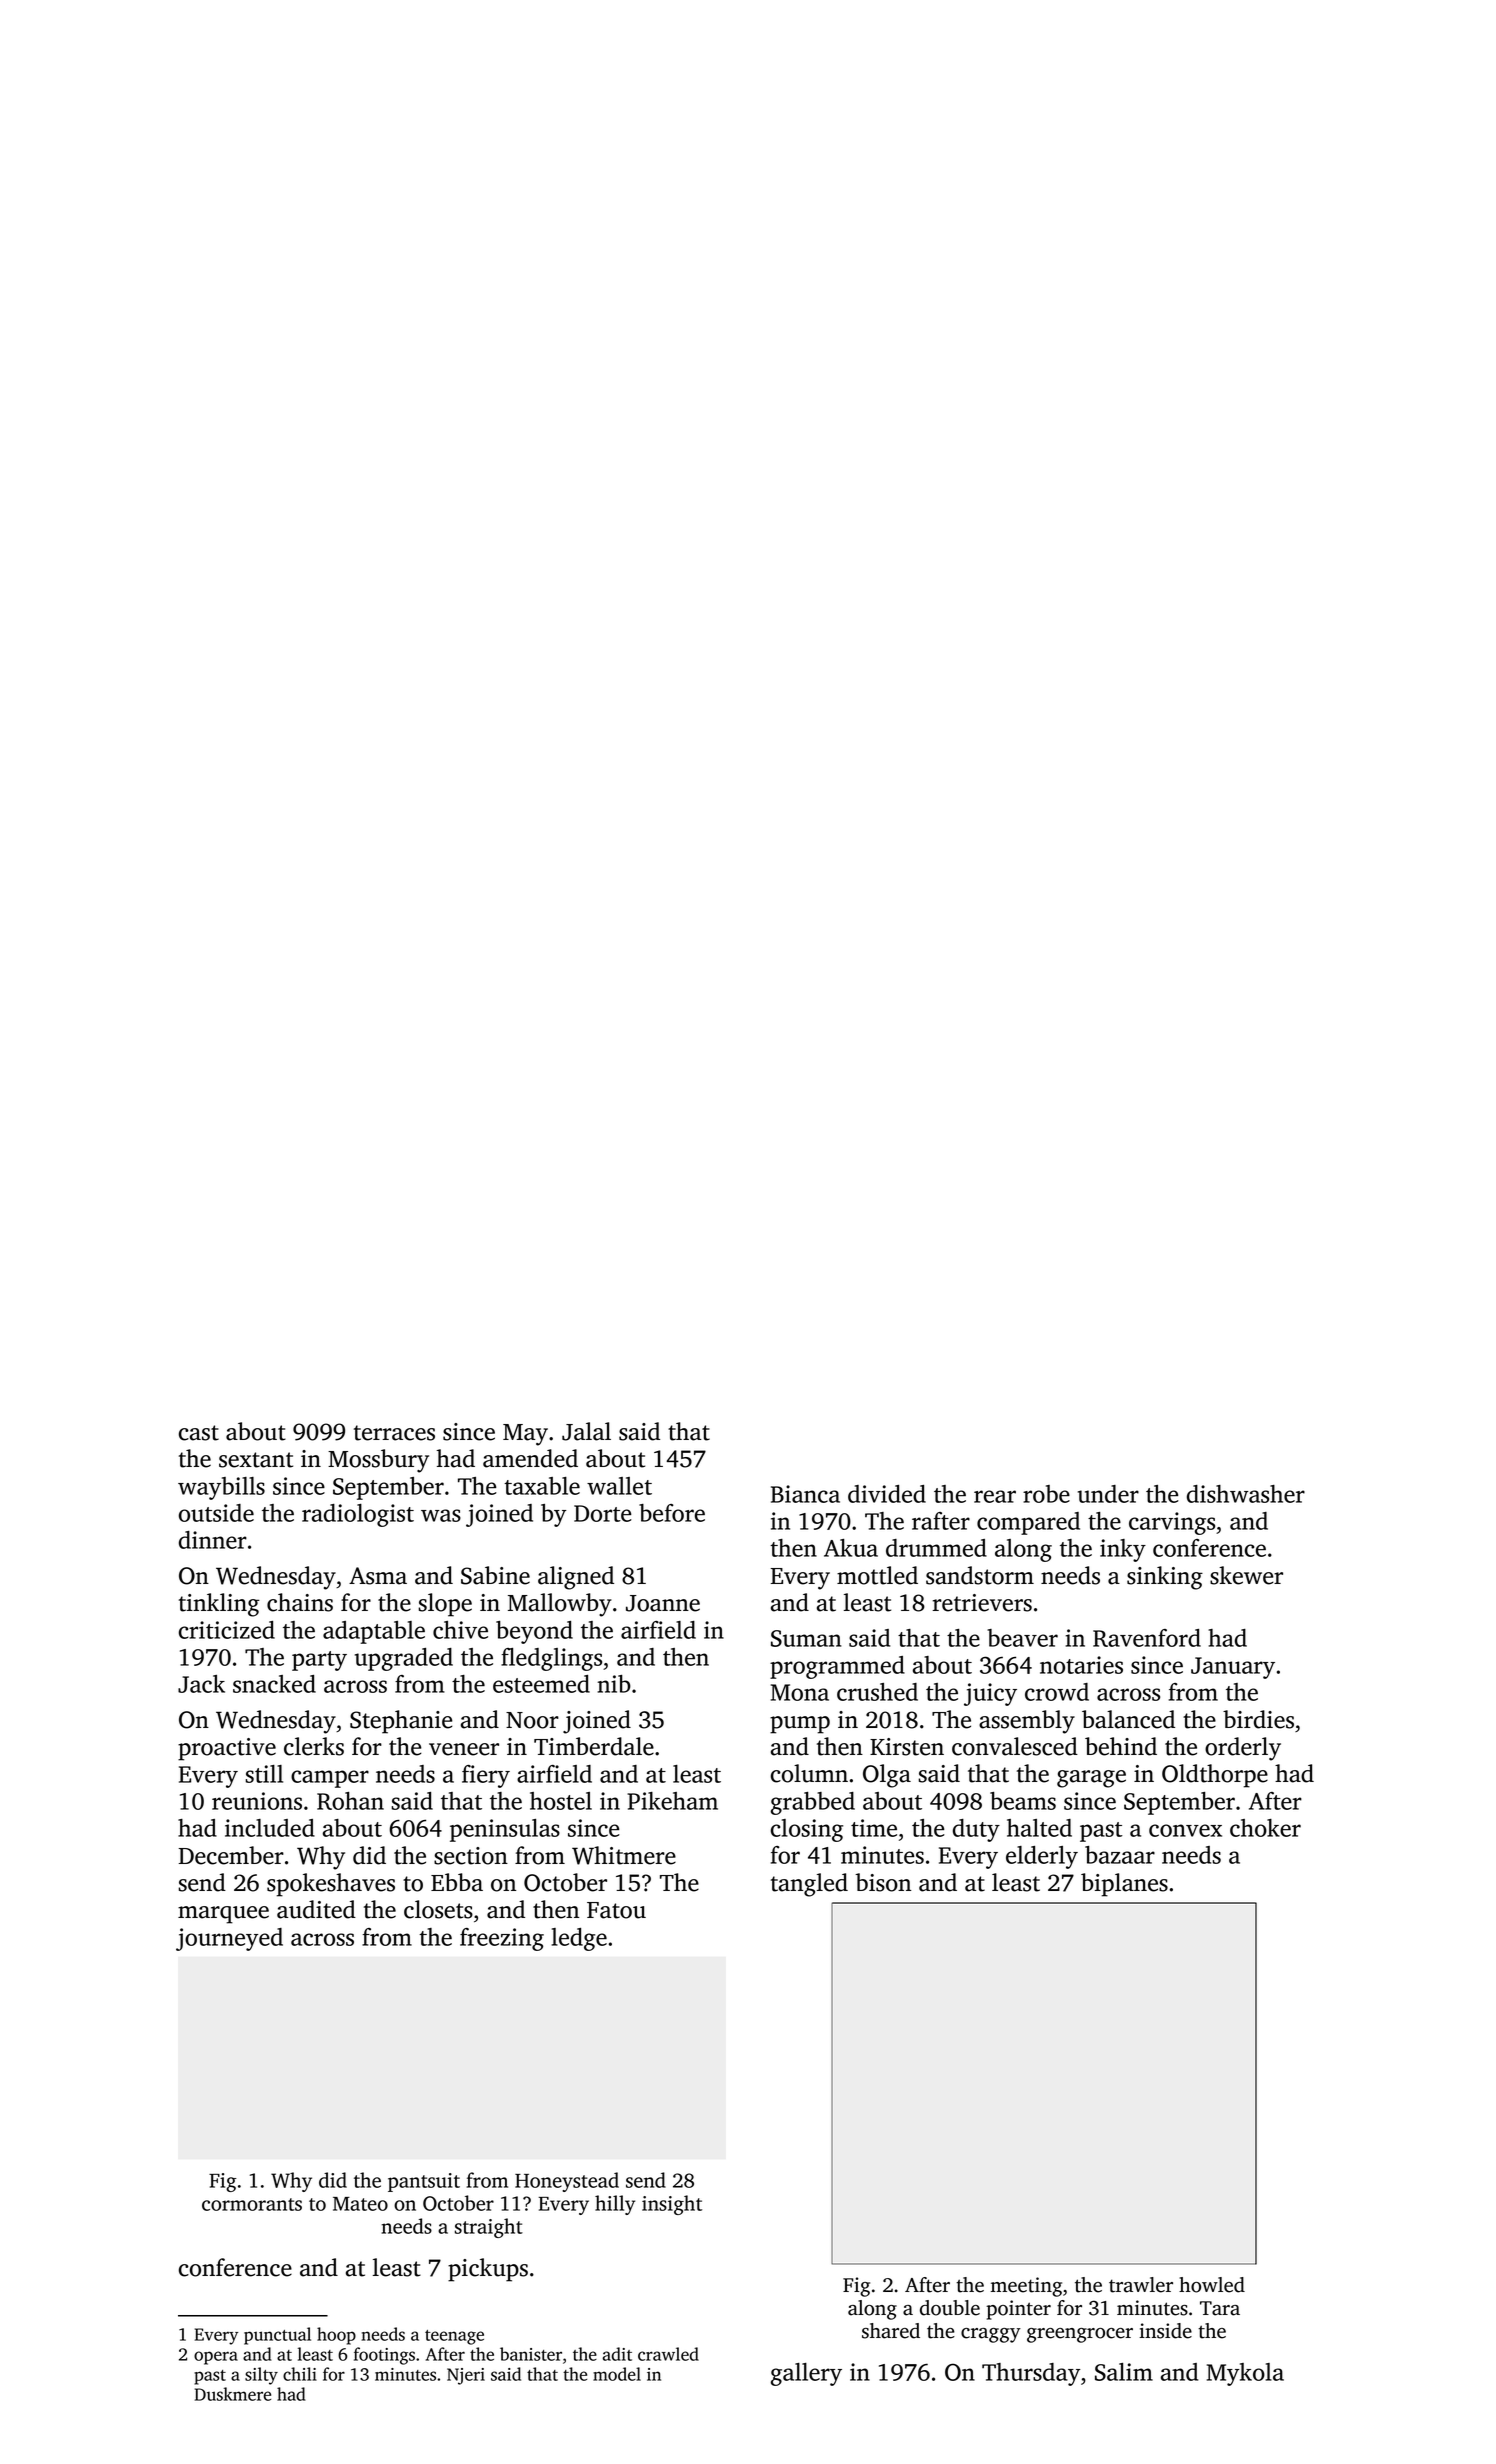  I want to click on bison, so click(883, 1882).
